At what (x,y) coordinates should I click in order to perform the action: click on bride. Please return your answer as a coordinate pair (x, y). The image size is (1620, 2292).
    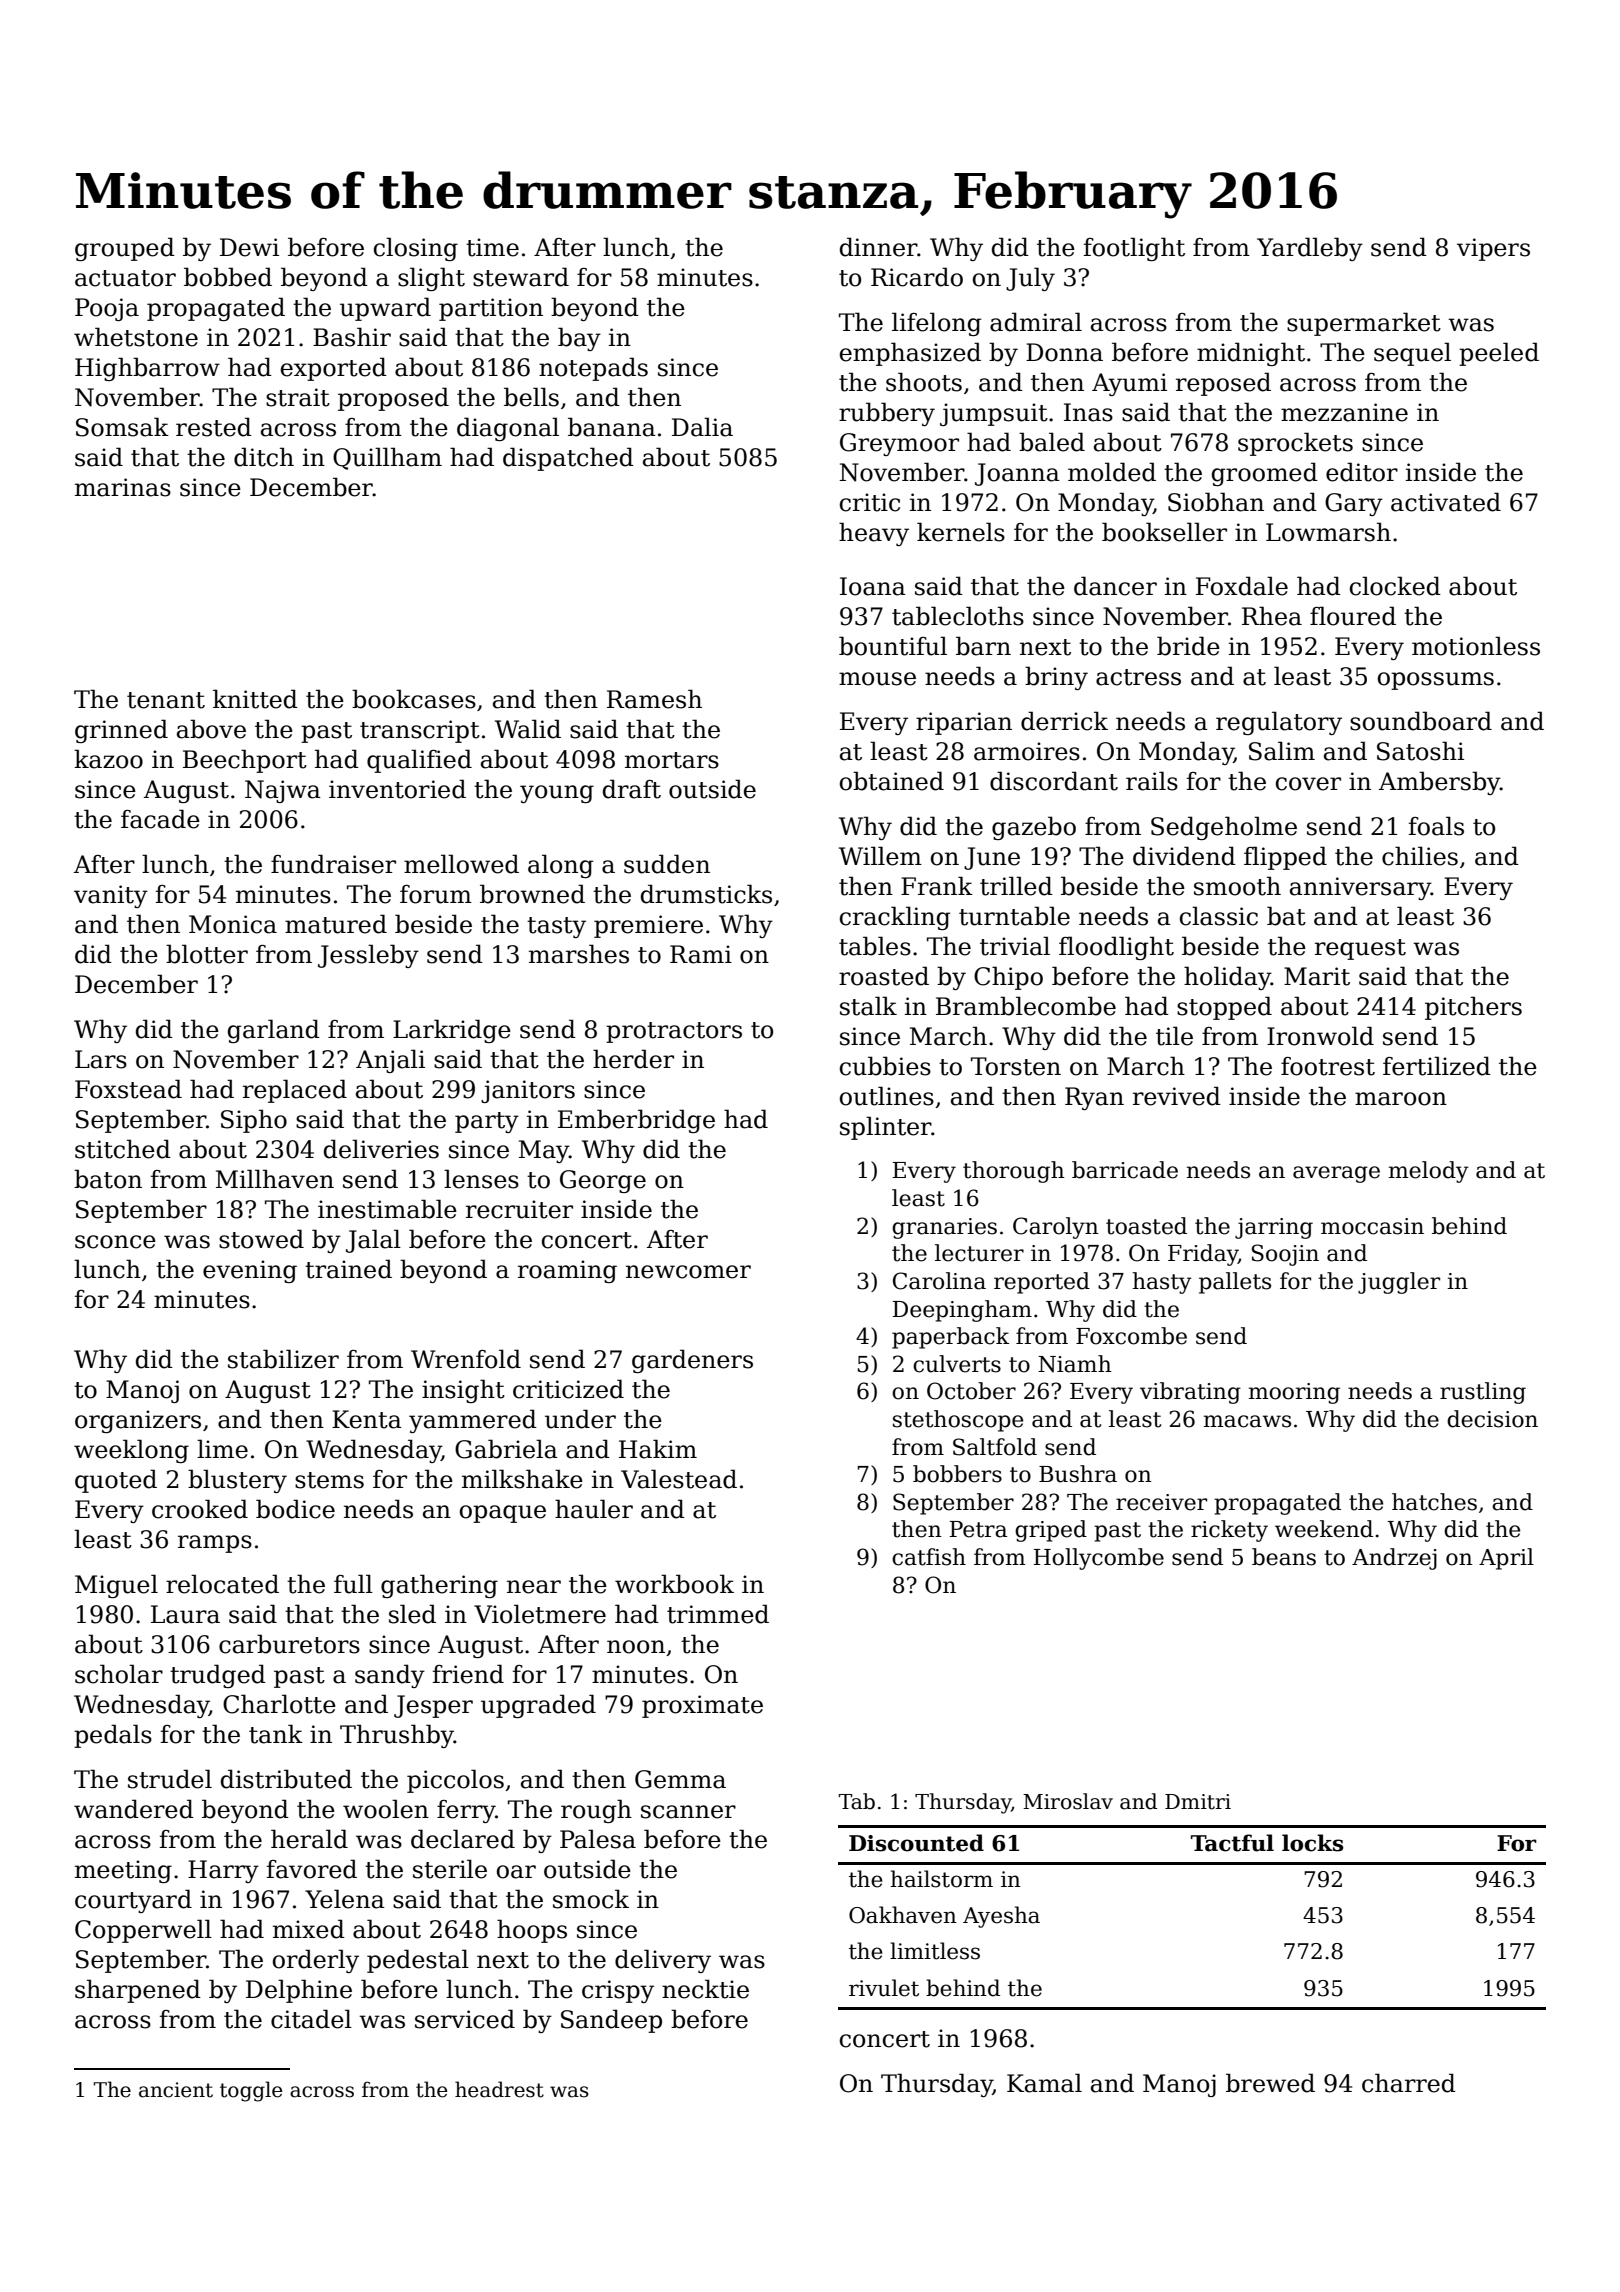
    Looking at the image, I should click on (1188, 646).
